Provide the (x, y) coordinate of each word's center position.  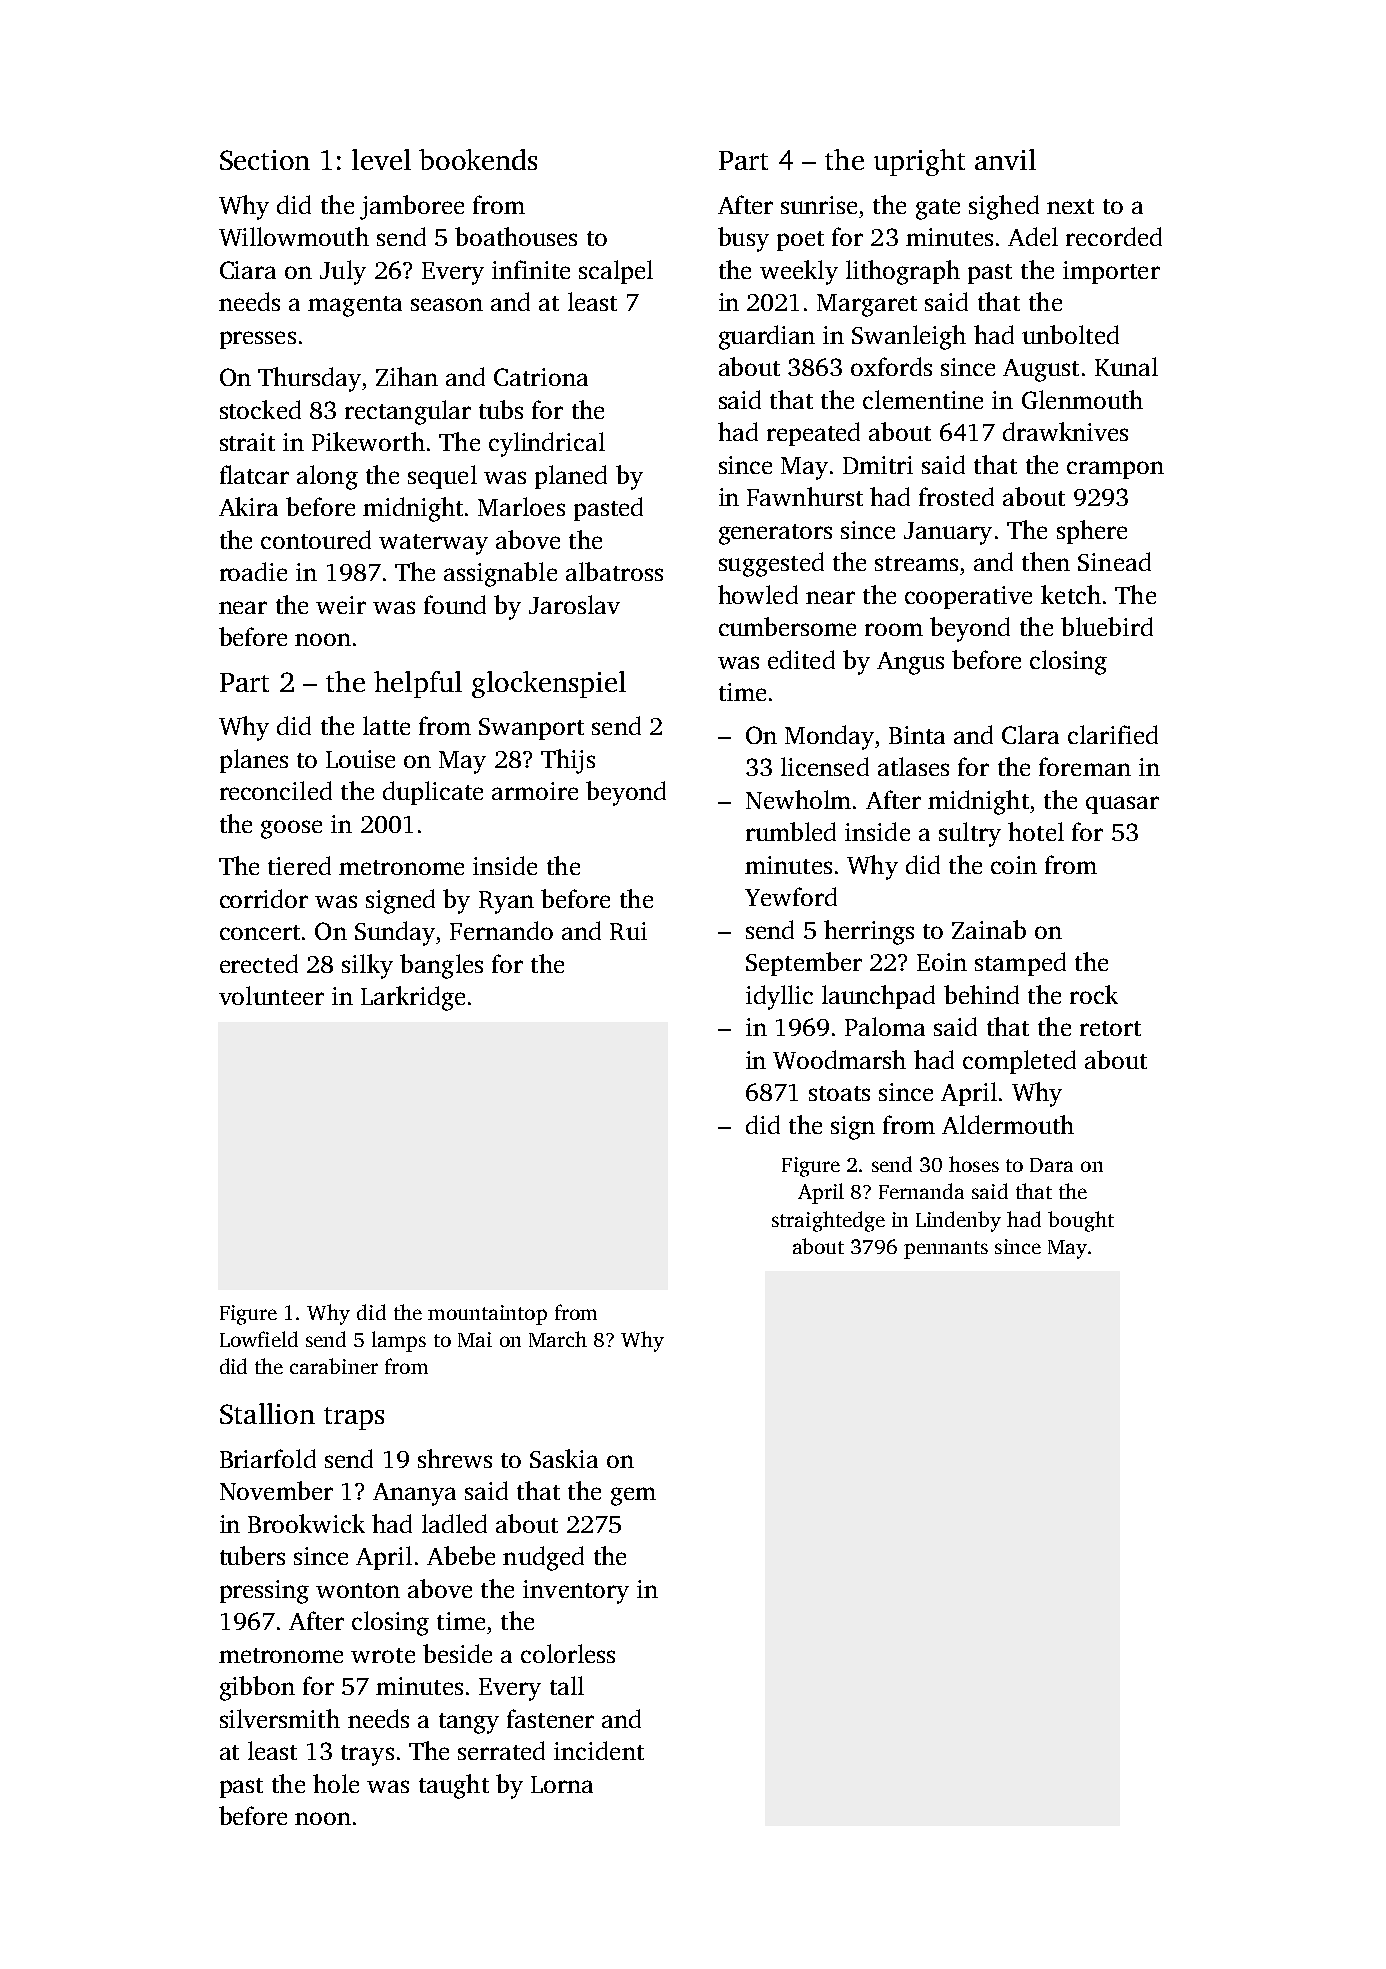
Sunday (395, 933)
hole (336, 1783)
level (381, 159)
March (558, 1339)
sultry (970, 834)
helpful (418, 684)
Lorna (562, 1784)
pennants (946, 1250)
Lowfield (259, 1339)
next (1070, 206)
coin (1014, 865)
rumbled (791, 831)
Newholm (798, 799)
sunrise (819, 205)
